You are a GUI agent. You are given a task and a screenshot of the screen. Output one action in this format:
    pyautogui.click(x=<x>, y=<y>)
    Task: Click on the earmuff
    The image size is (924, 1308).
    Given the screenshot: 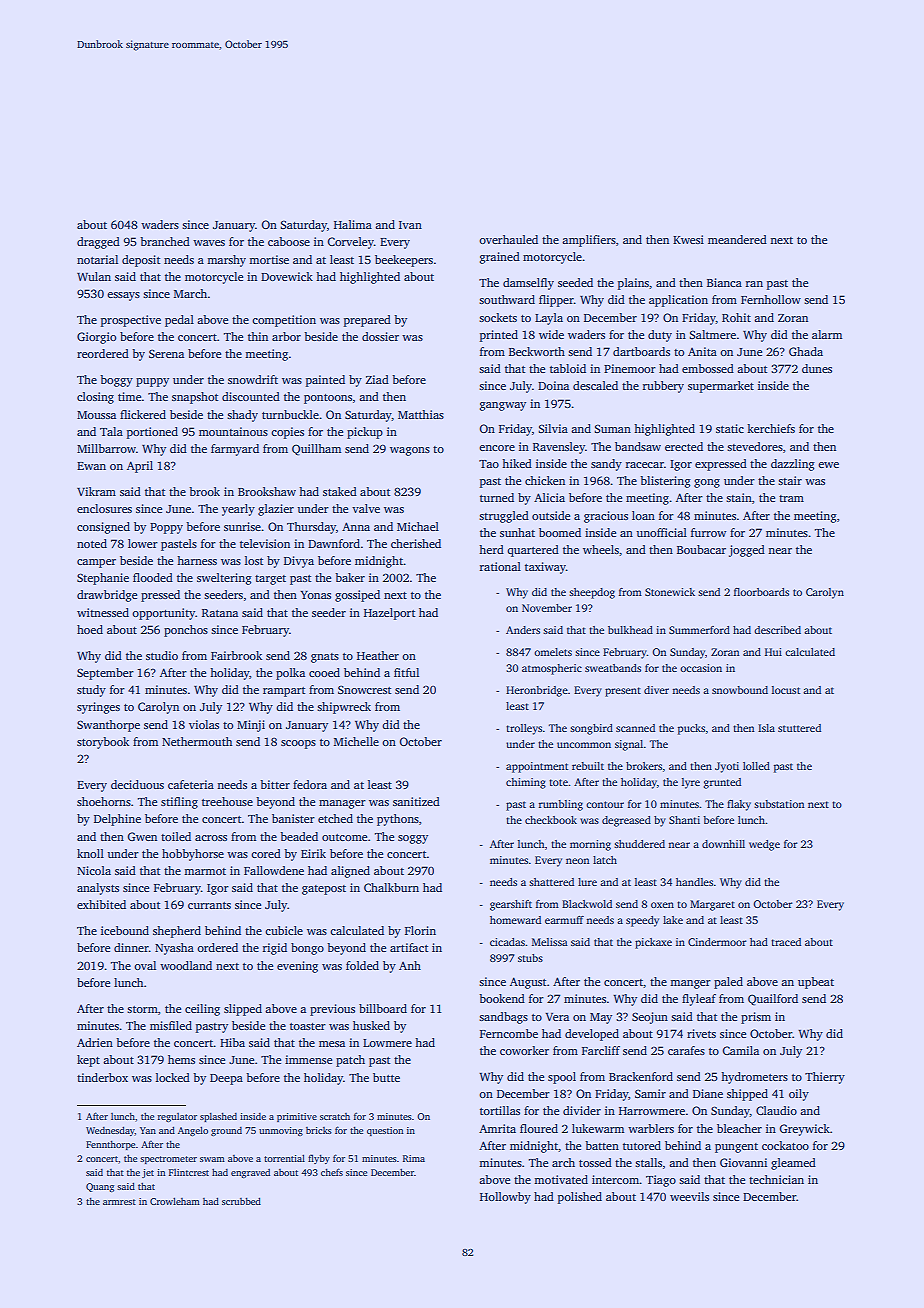 What is the action you would take?
    pyautogui.click(x=564, y=920)
